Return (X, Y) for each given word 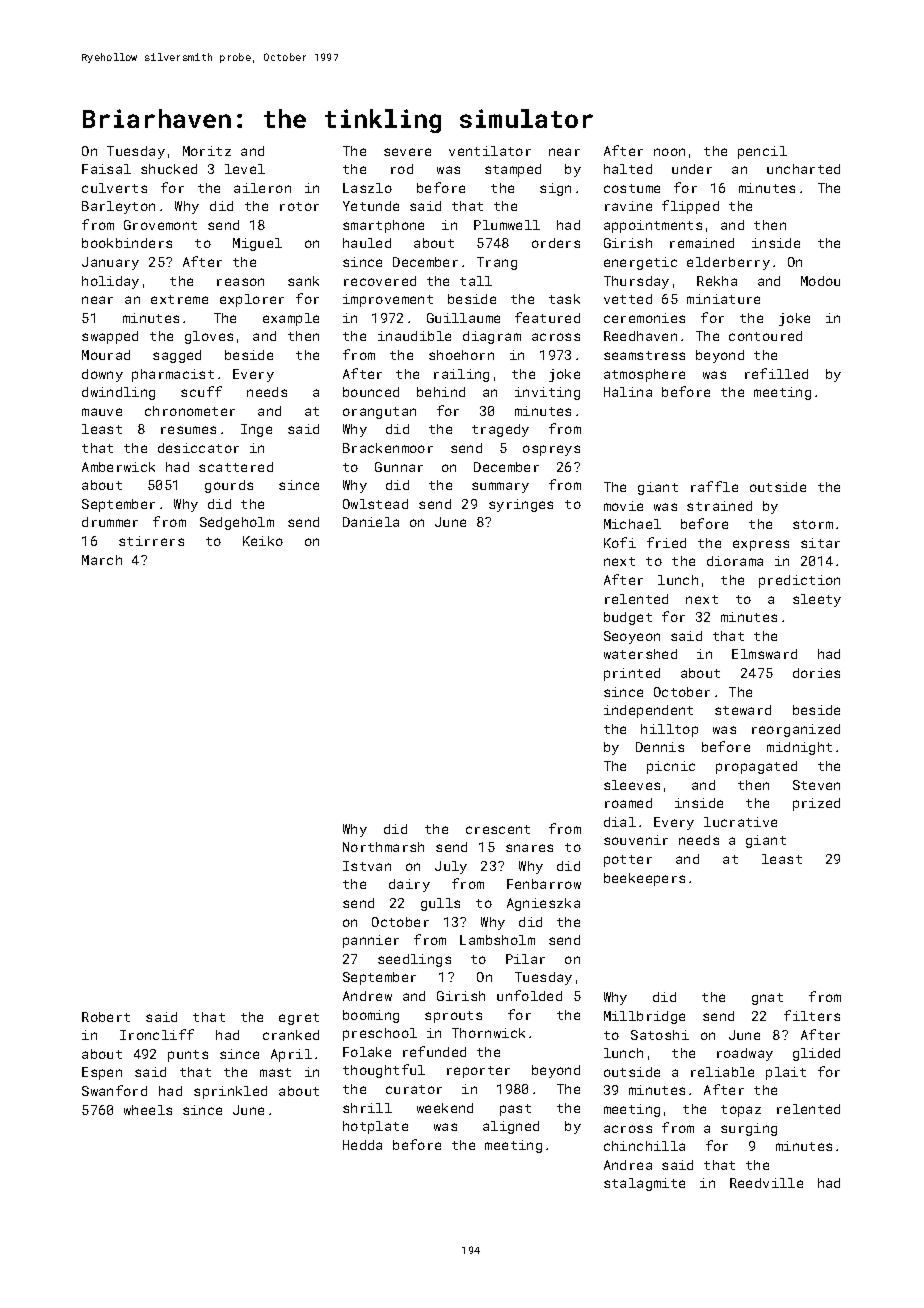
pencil (762, 152)
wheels (148, 1110)
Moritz (207, 151)
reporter (478, 1072)
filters (812, 1015)
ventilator (490, 151)
